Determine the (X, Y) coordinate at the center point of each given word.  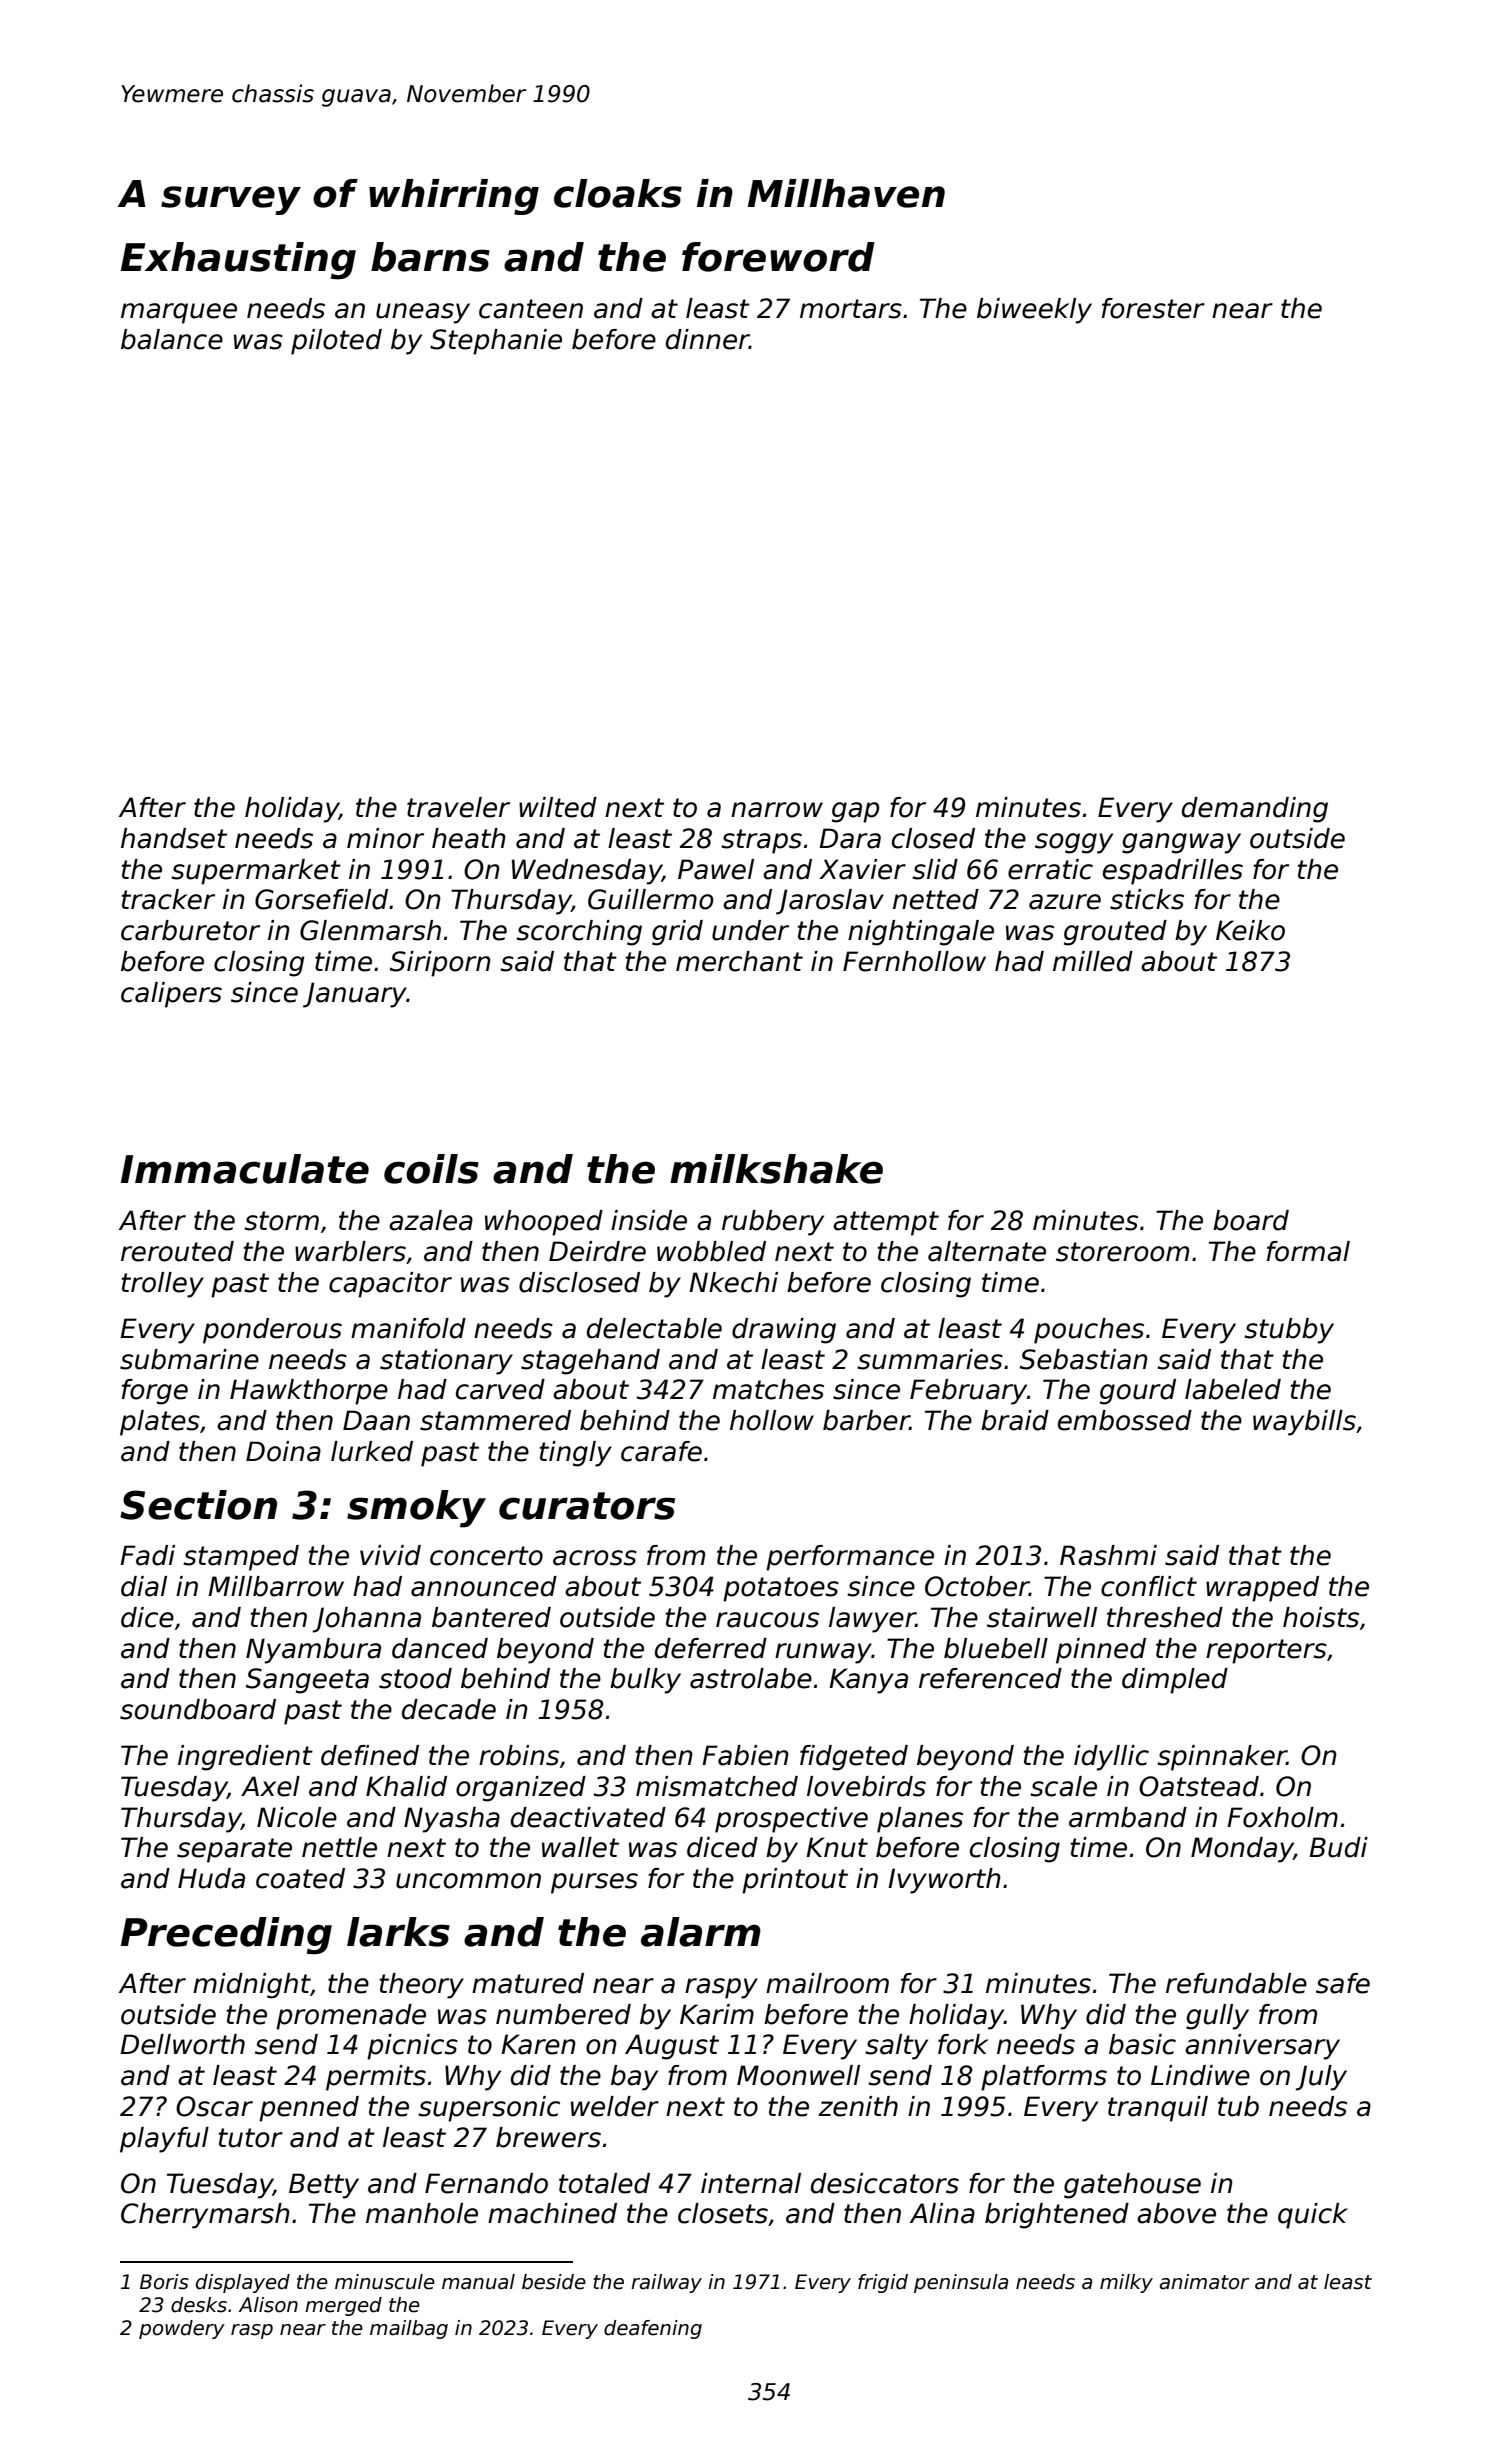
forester (1153, 308)
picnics (412, 2047)
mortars (851, 309)
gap (855, 812)
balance (172, 339)
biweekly (1034, 311)
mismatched (717, 1786)
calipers (171, 995)
